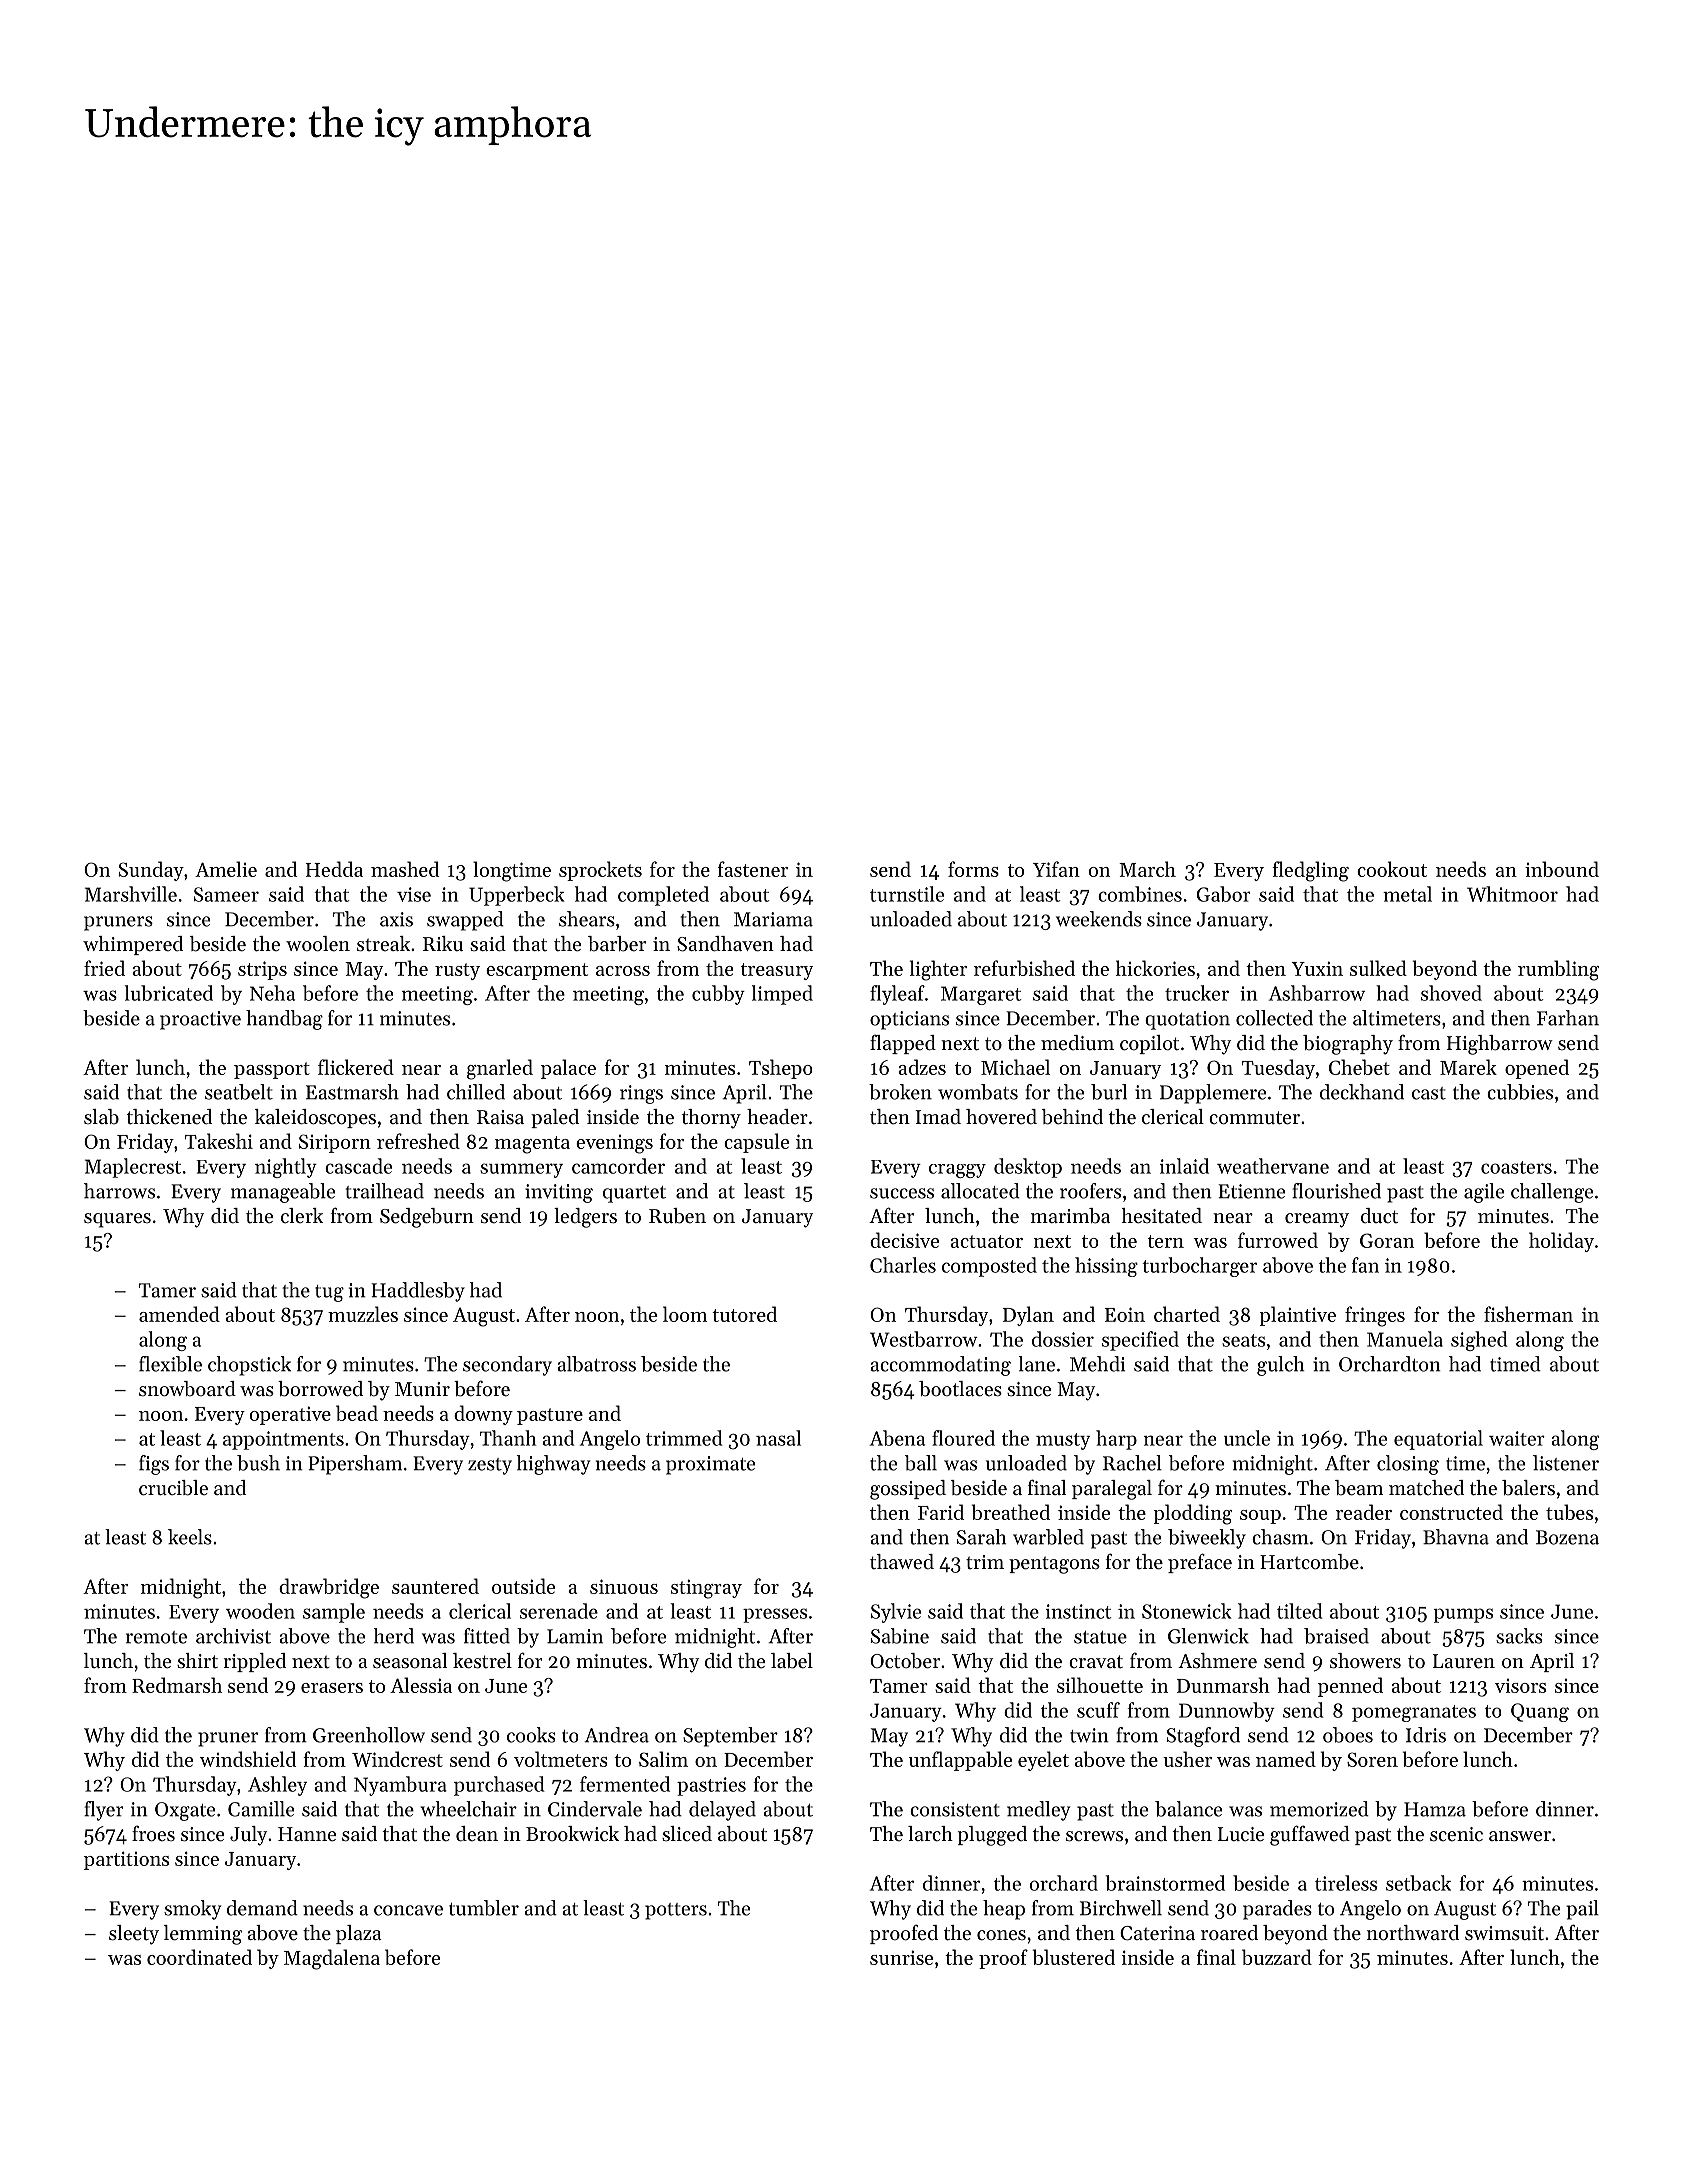  What do you see at coordinates (1243, 1340) in the screenshot?
I see `seats` at bounding box center [1243, 1340].
